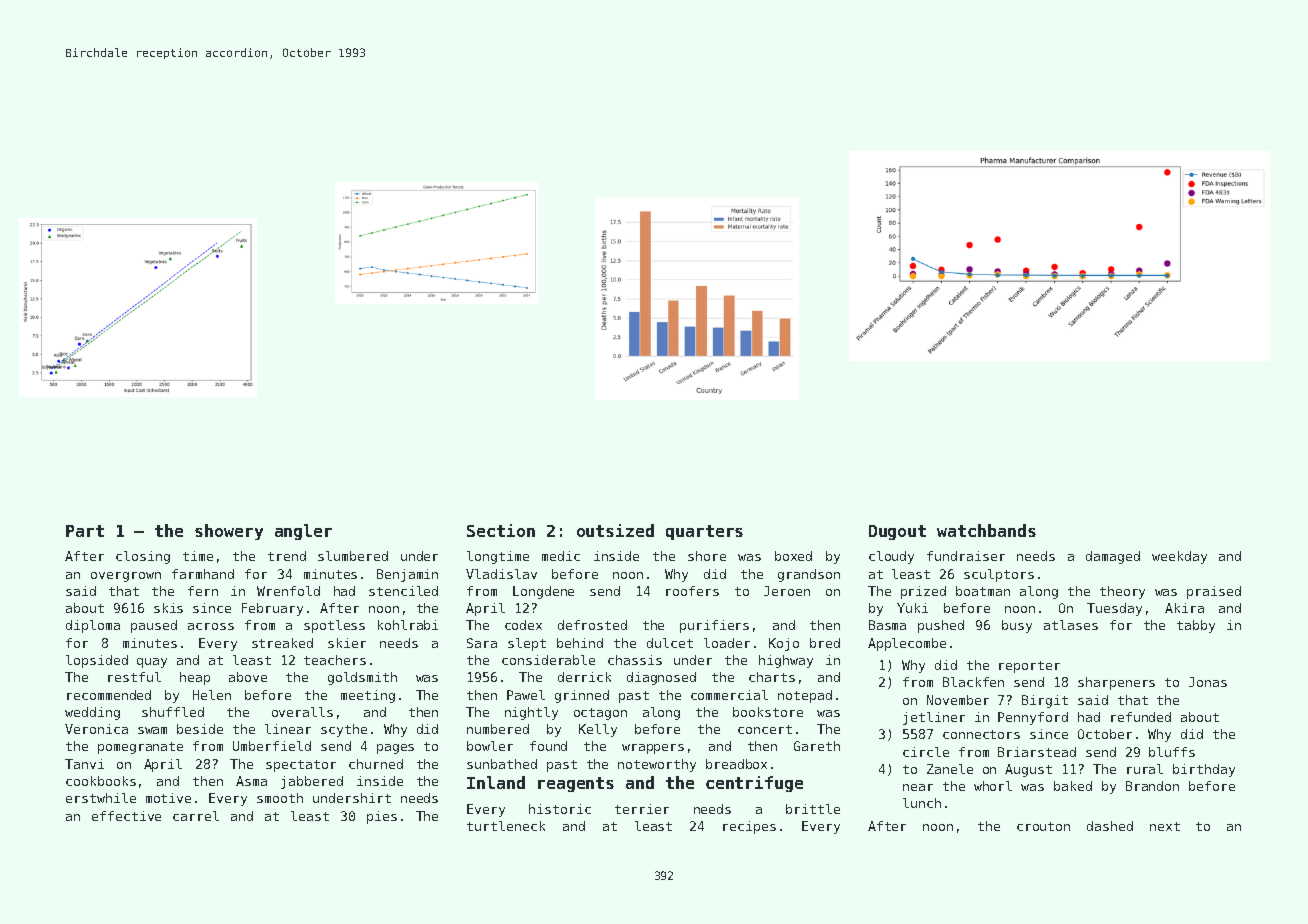 The width and height of the document is (1308, 924). I want to click on reporter, so click(1029, 667).
